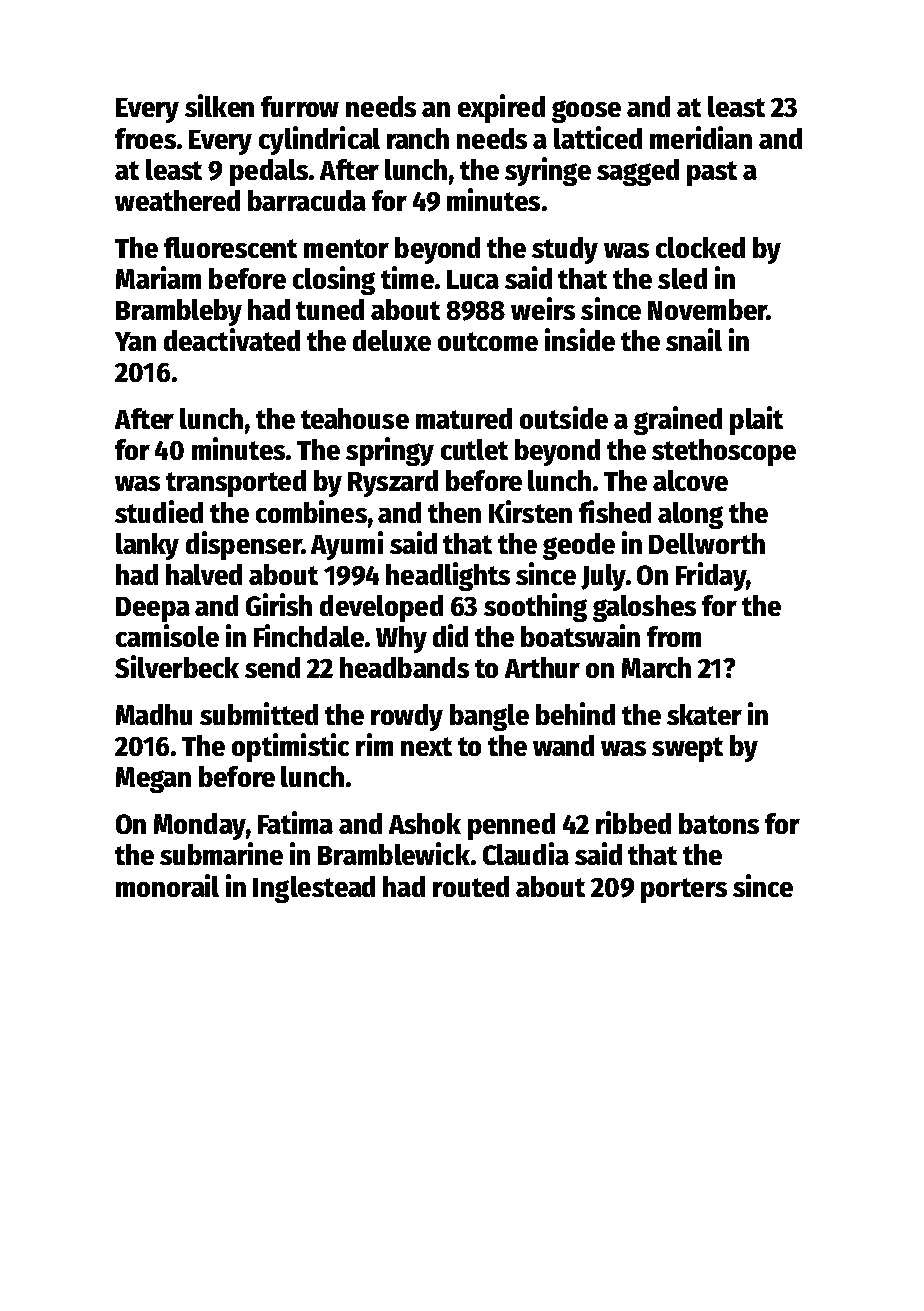  I want to click on weirs, so click(543, 308).
